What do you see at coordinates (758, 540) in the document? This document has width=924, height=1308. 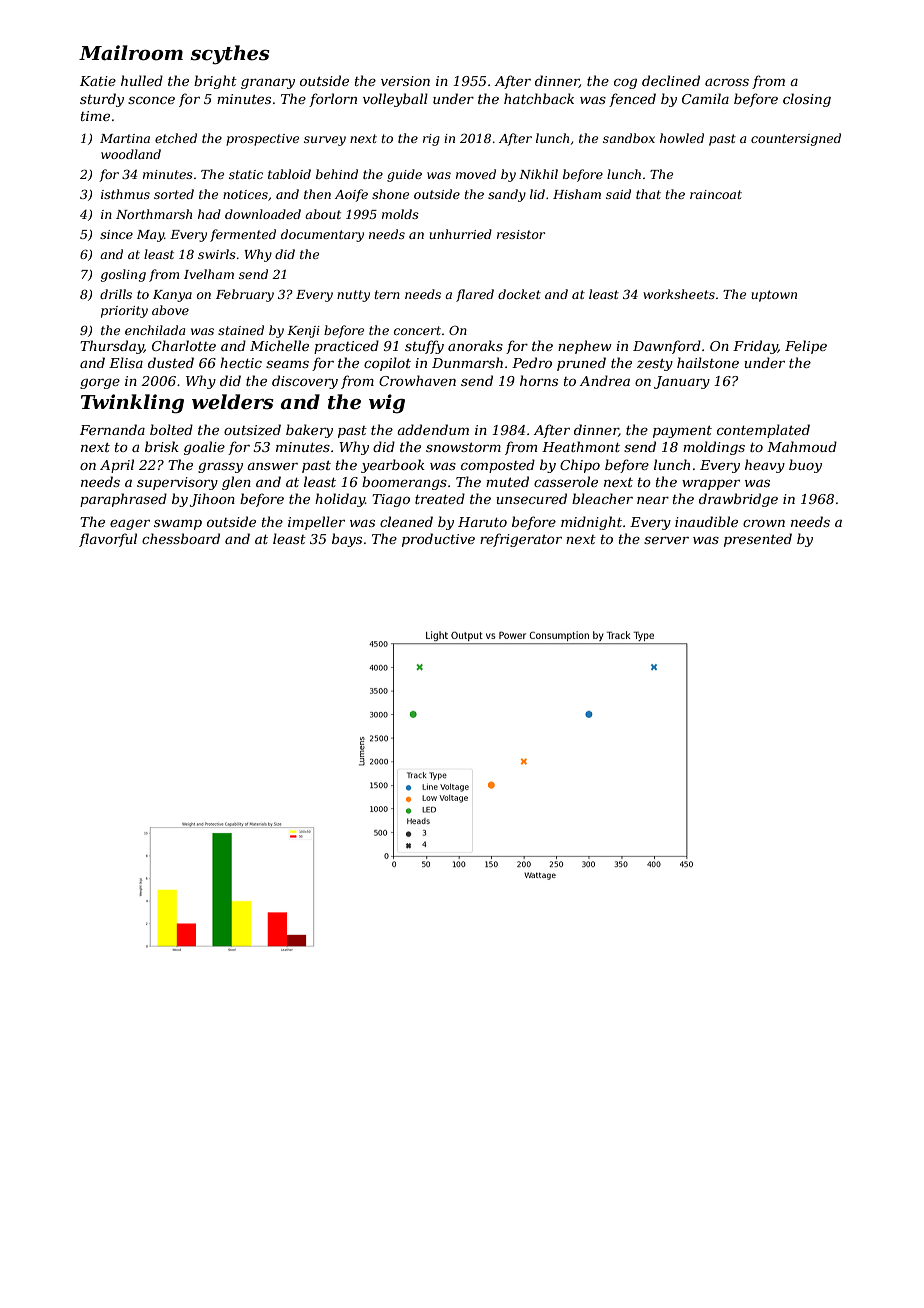 I see `presented` at bounding box center [758, 540].
